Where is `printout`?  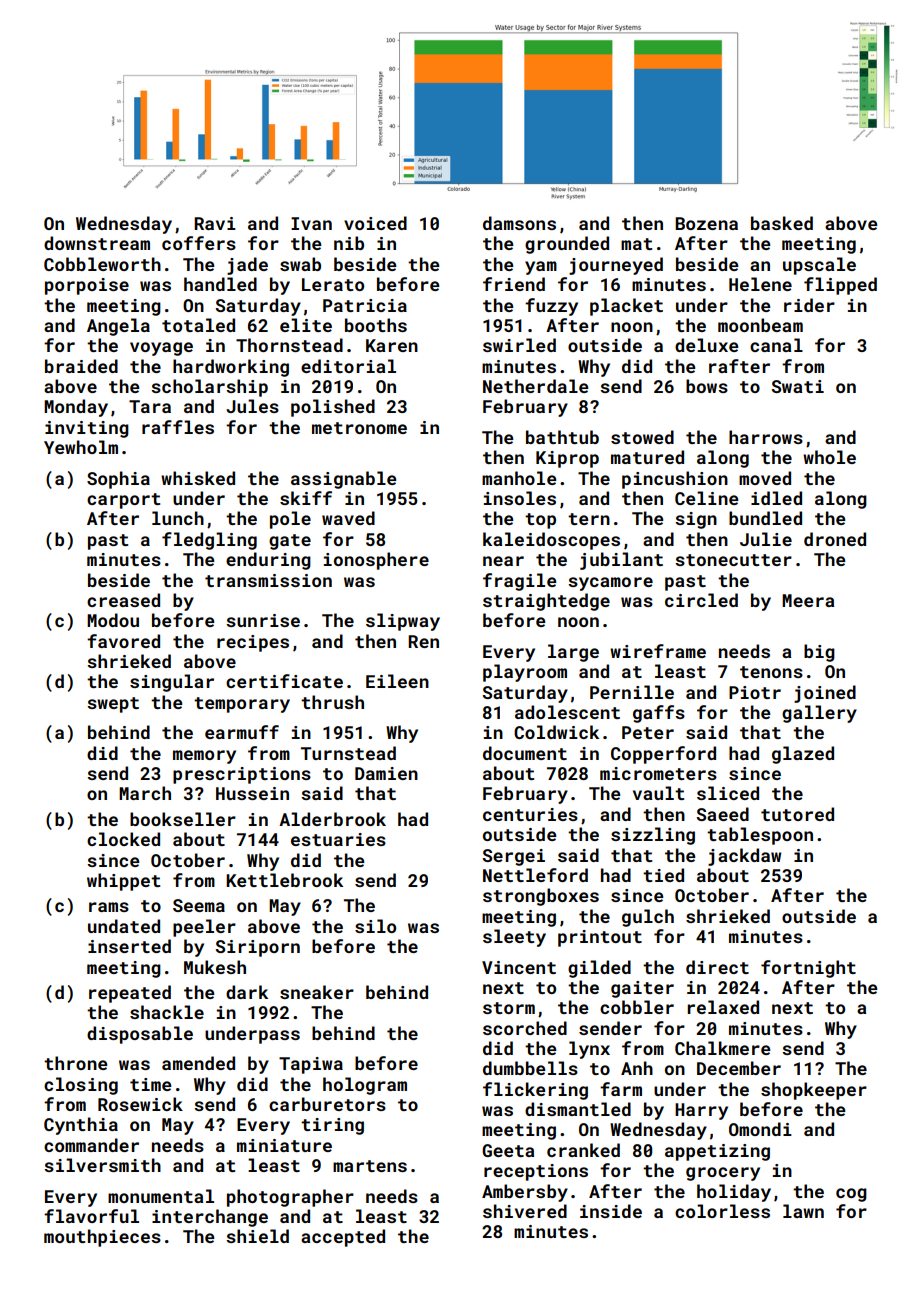
printout is located at coordinates (600, 938).
